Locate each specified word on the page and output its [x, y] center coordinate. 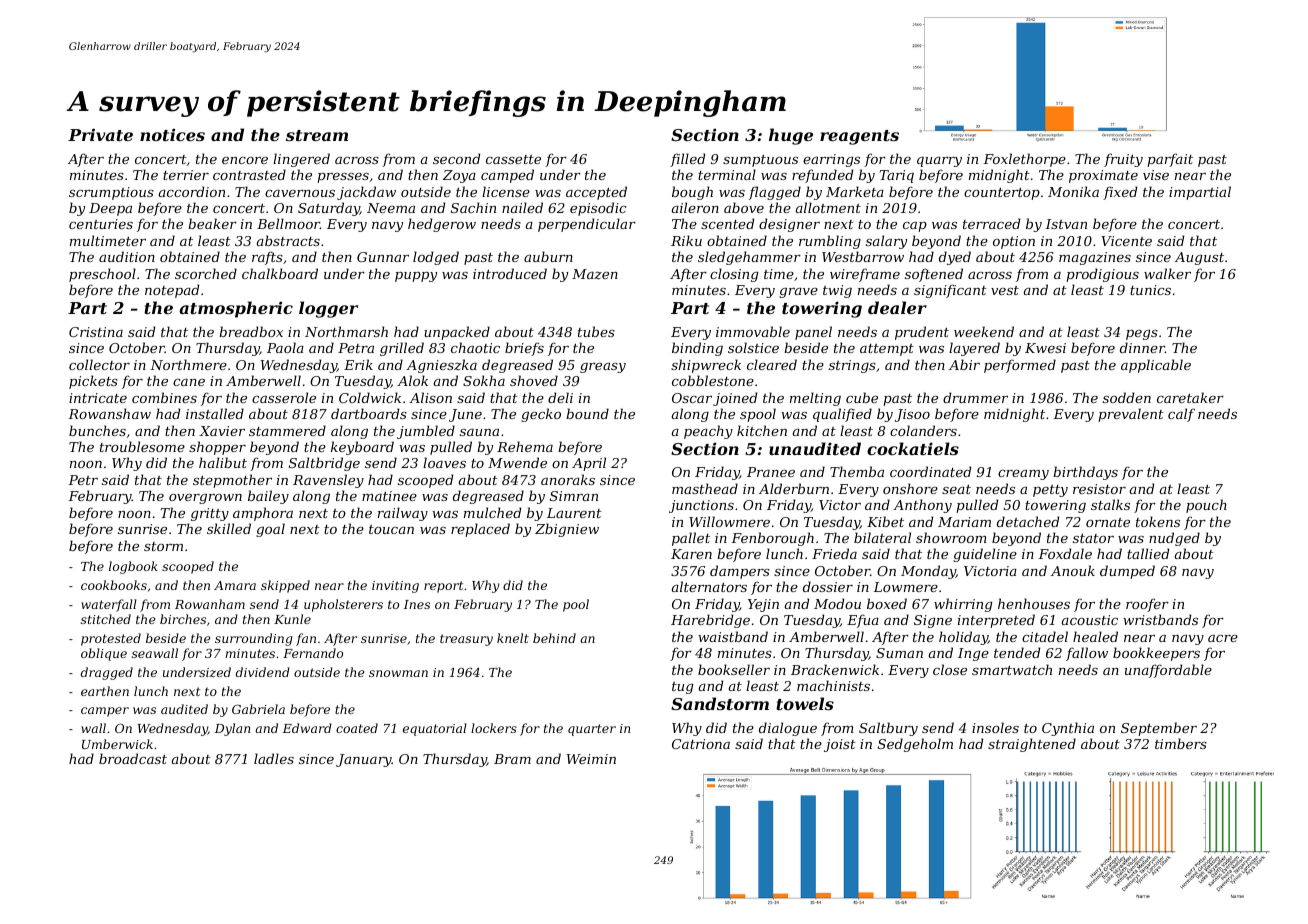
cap [915, 227]
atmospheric [236, 309]
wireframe [865, 275]
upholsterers [343, 605]
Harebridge [710, 621]
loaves [444, 462]
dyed [955, 258]
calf [1181, 415]
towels [805, 703]
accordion [192, 191]
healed [1095, 636]
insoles [995, 727]
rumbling [830, 242]
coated [357, 728]
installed [215, 413]
